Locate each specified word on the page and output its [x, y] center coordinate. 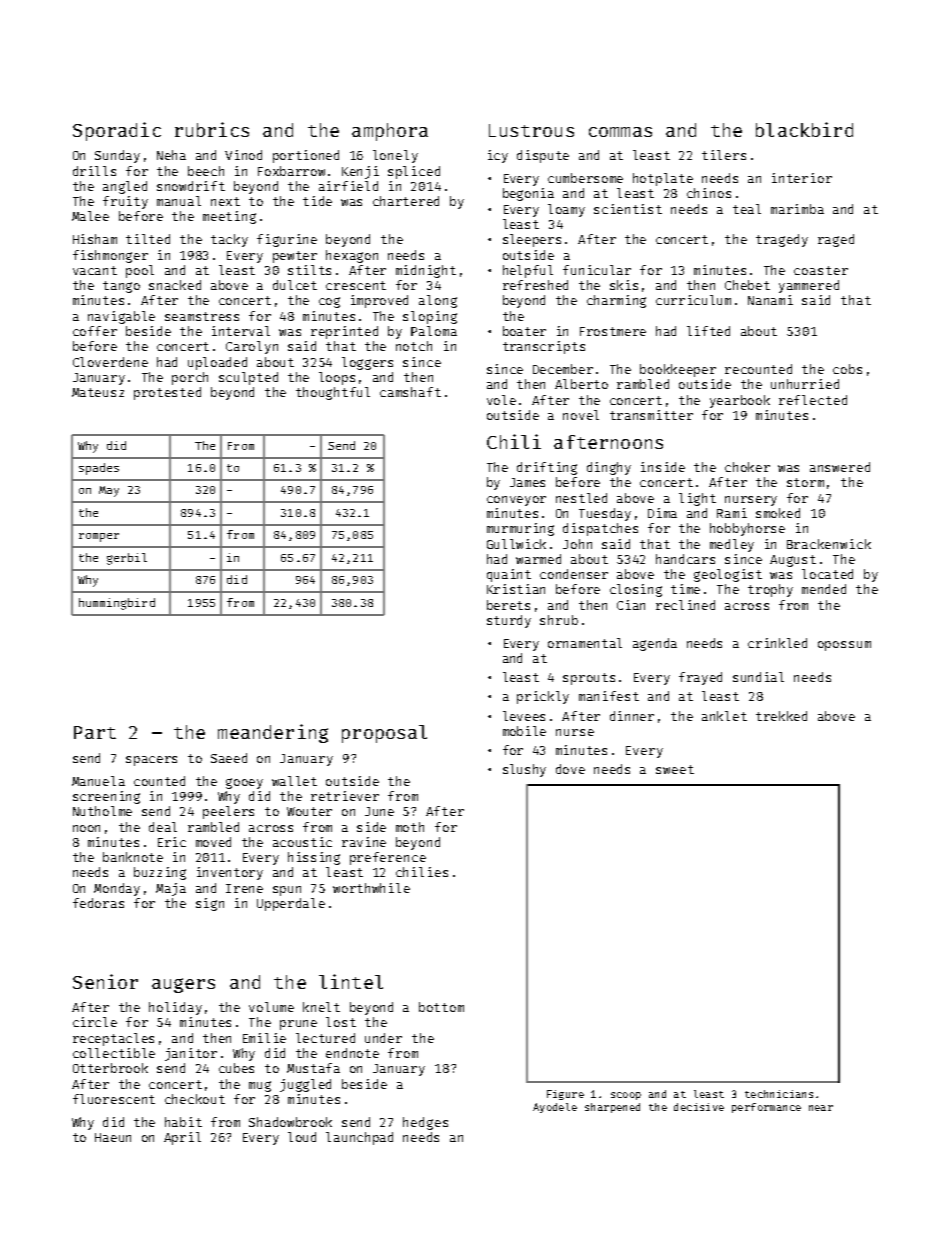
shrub [559, 620]
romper [99, 537]
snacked [175, 285]
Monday [117, 889]
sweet [675, 769]
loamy [566, 210]
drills [94, 171]
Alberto [581, 384]
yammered [809, 286]
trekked [781, 716]
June [379, 811]
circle [95, 1022]
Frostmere [613, 331]
